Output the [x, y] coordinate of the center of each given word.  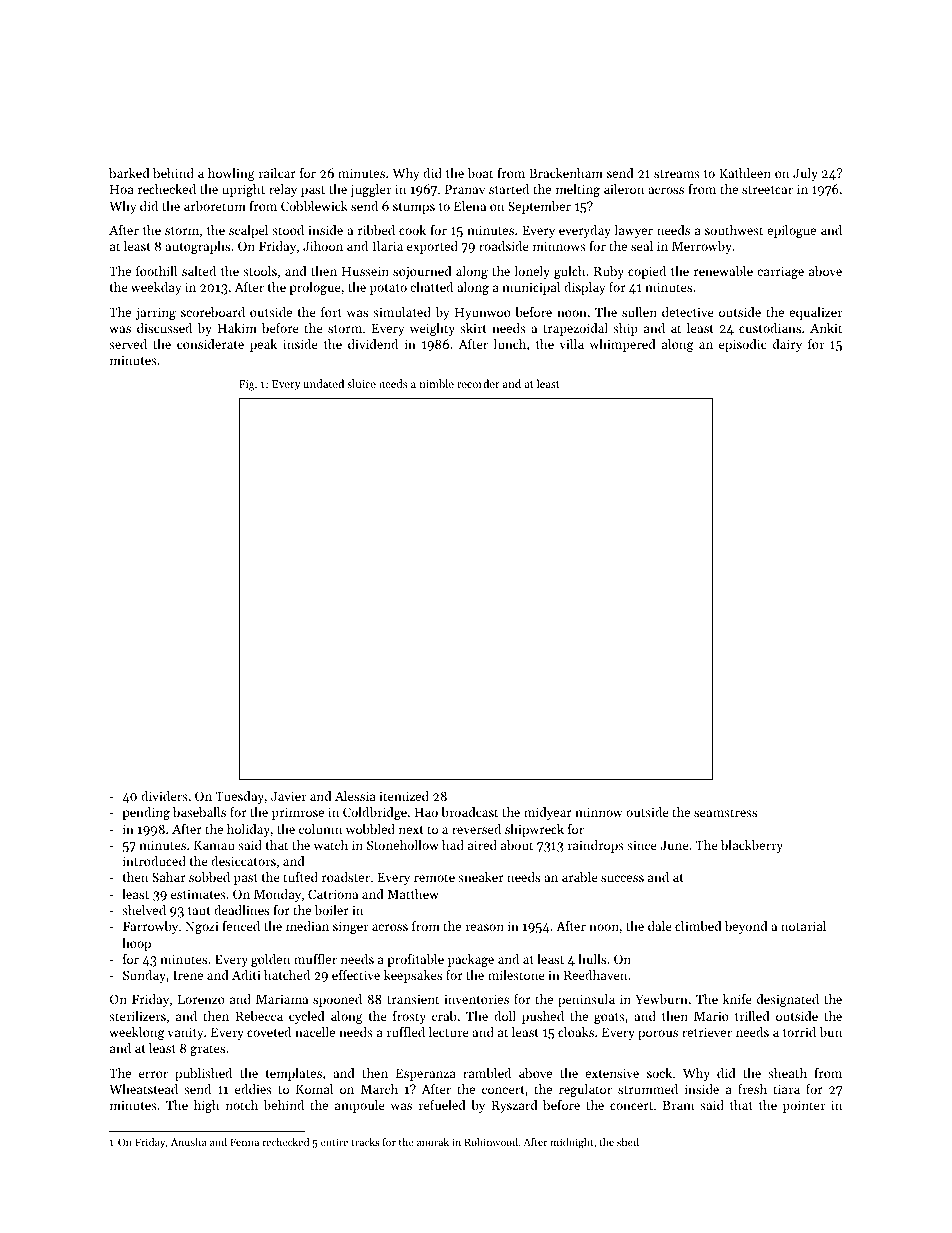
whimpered [622, 345]
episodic [742, 345]
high [206, 1106]
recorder [478, 383]
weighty [432, 329]
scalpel [248, 231]
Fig [247, 385]
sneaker [481, 877]
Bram [678, 1105]
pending [146, 813]
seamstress [725, 813]
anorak [433, 1142]
